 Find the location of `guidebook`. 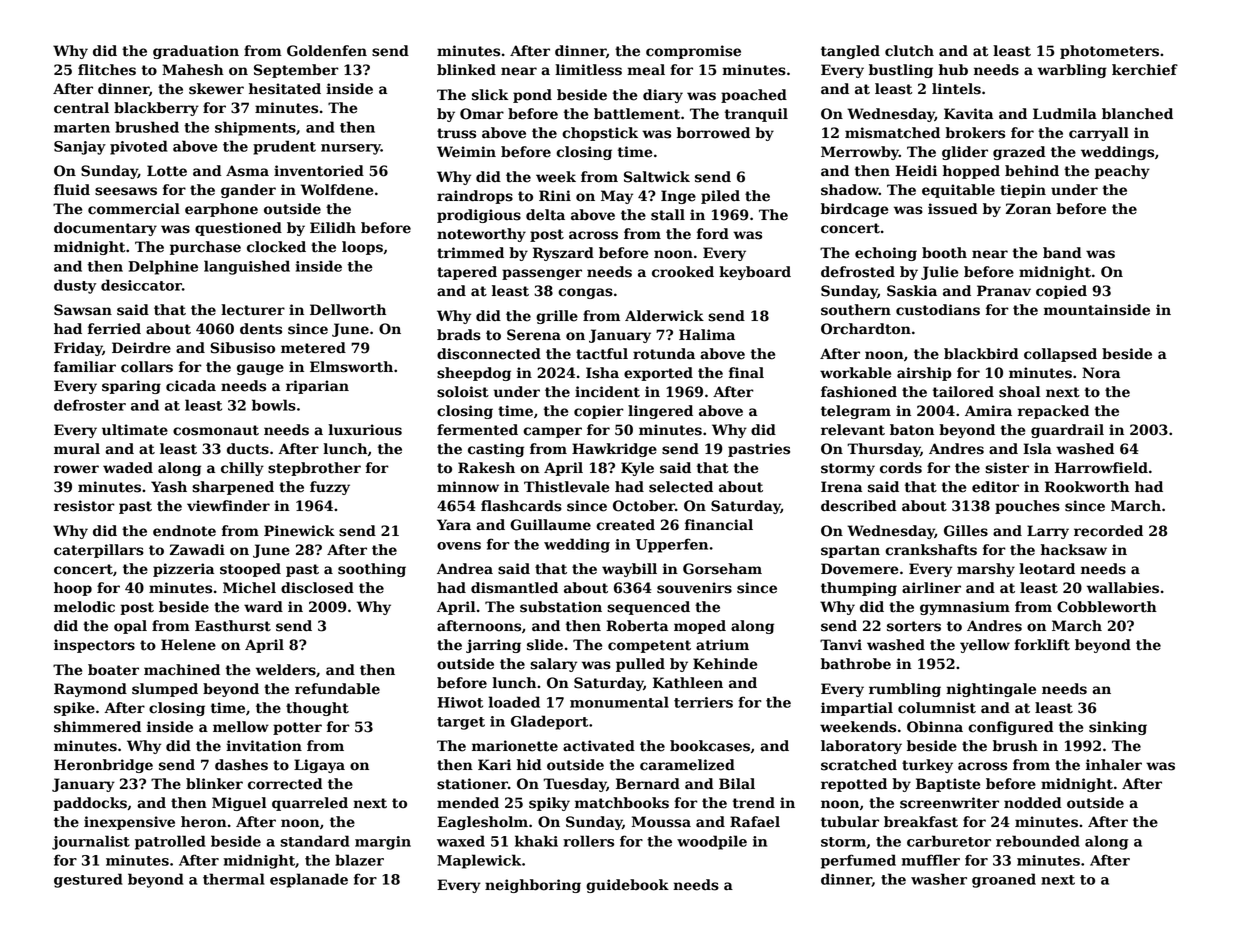

guidebook is located at coordinates (627, 886).
